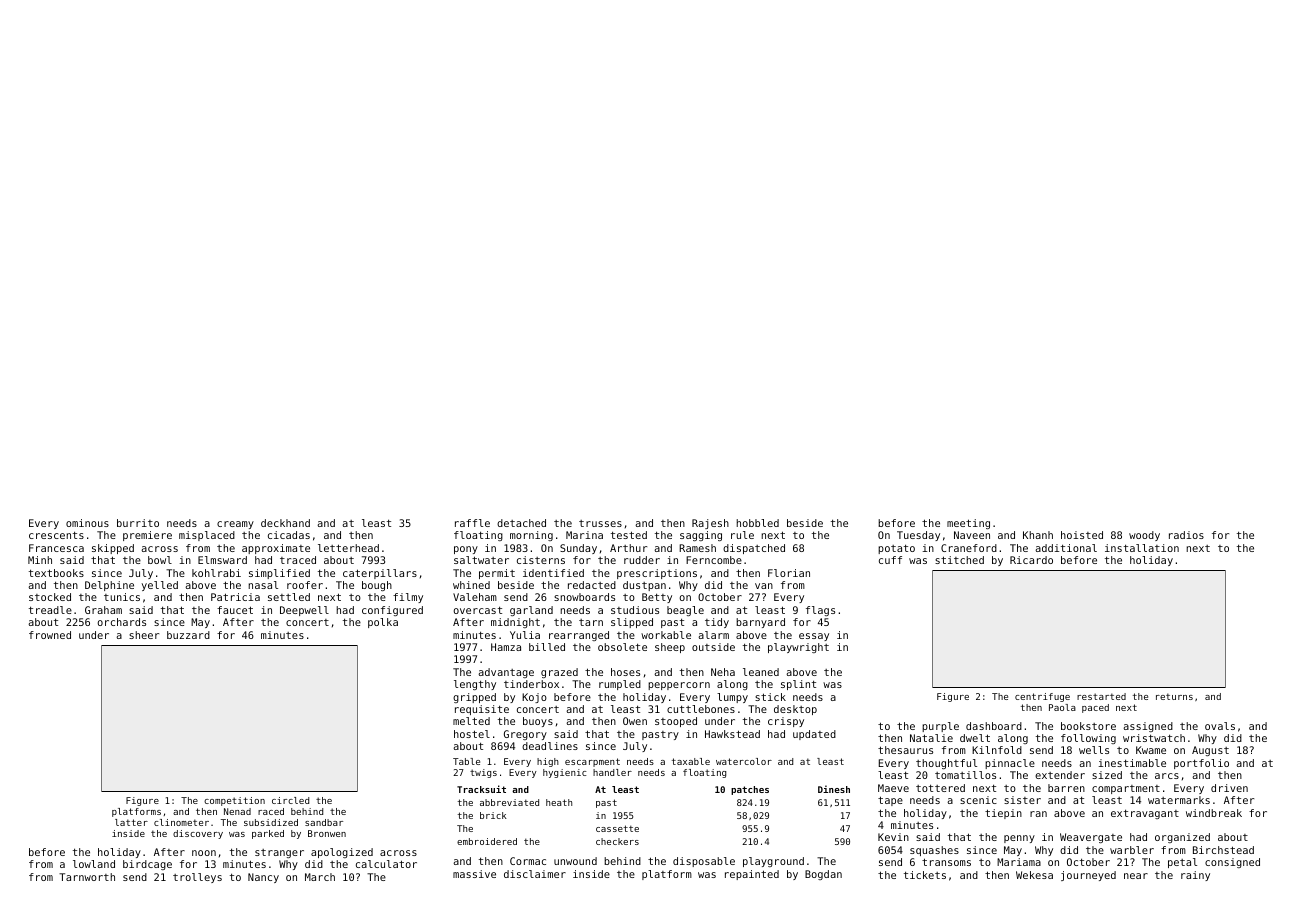 This document has width=1308, height=924. I want to click on radios, so click(1186, 535).
